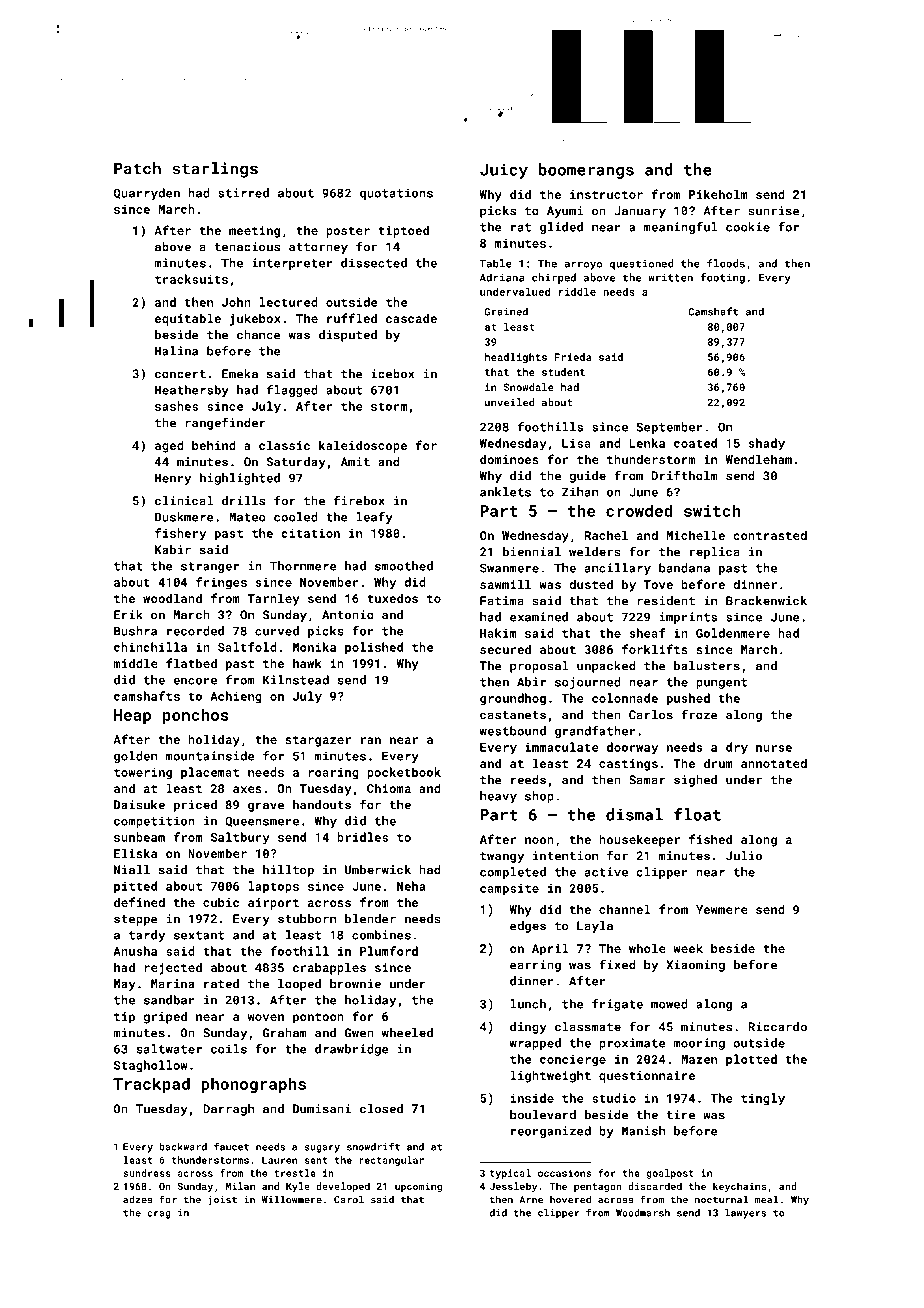  I want to click on Dumisani, so click(322, 1109).
